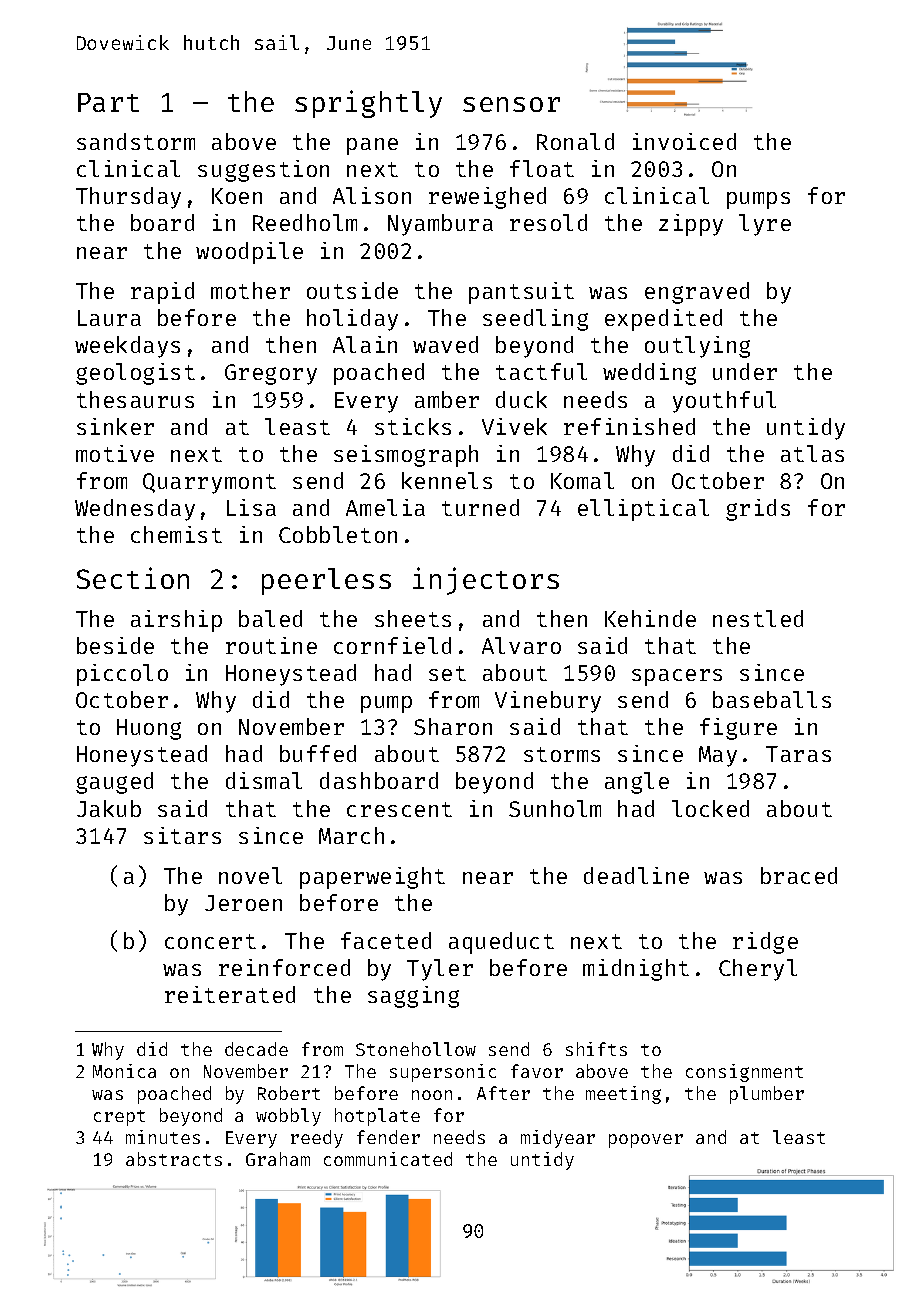  What do you see at coordinates (453, 726) in the image?
I see `Sharon` at bounding box center [453, 726].
